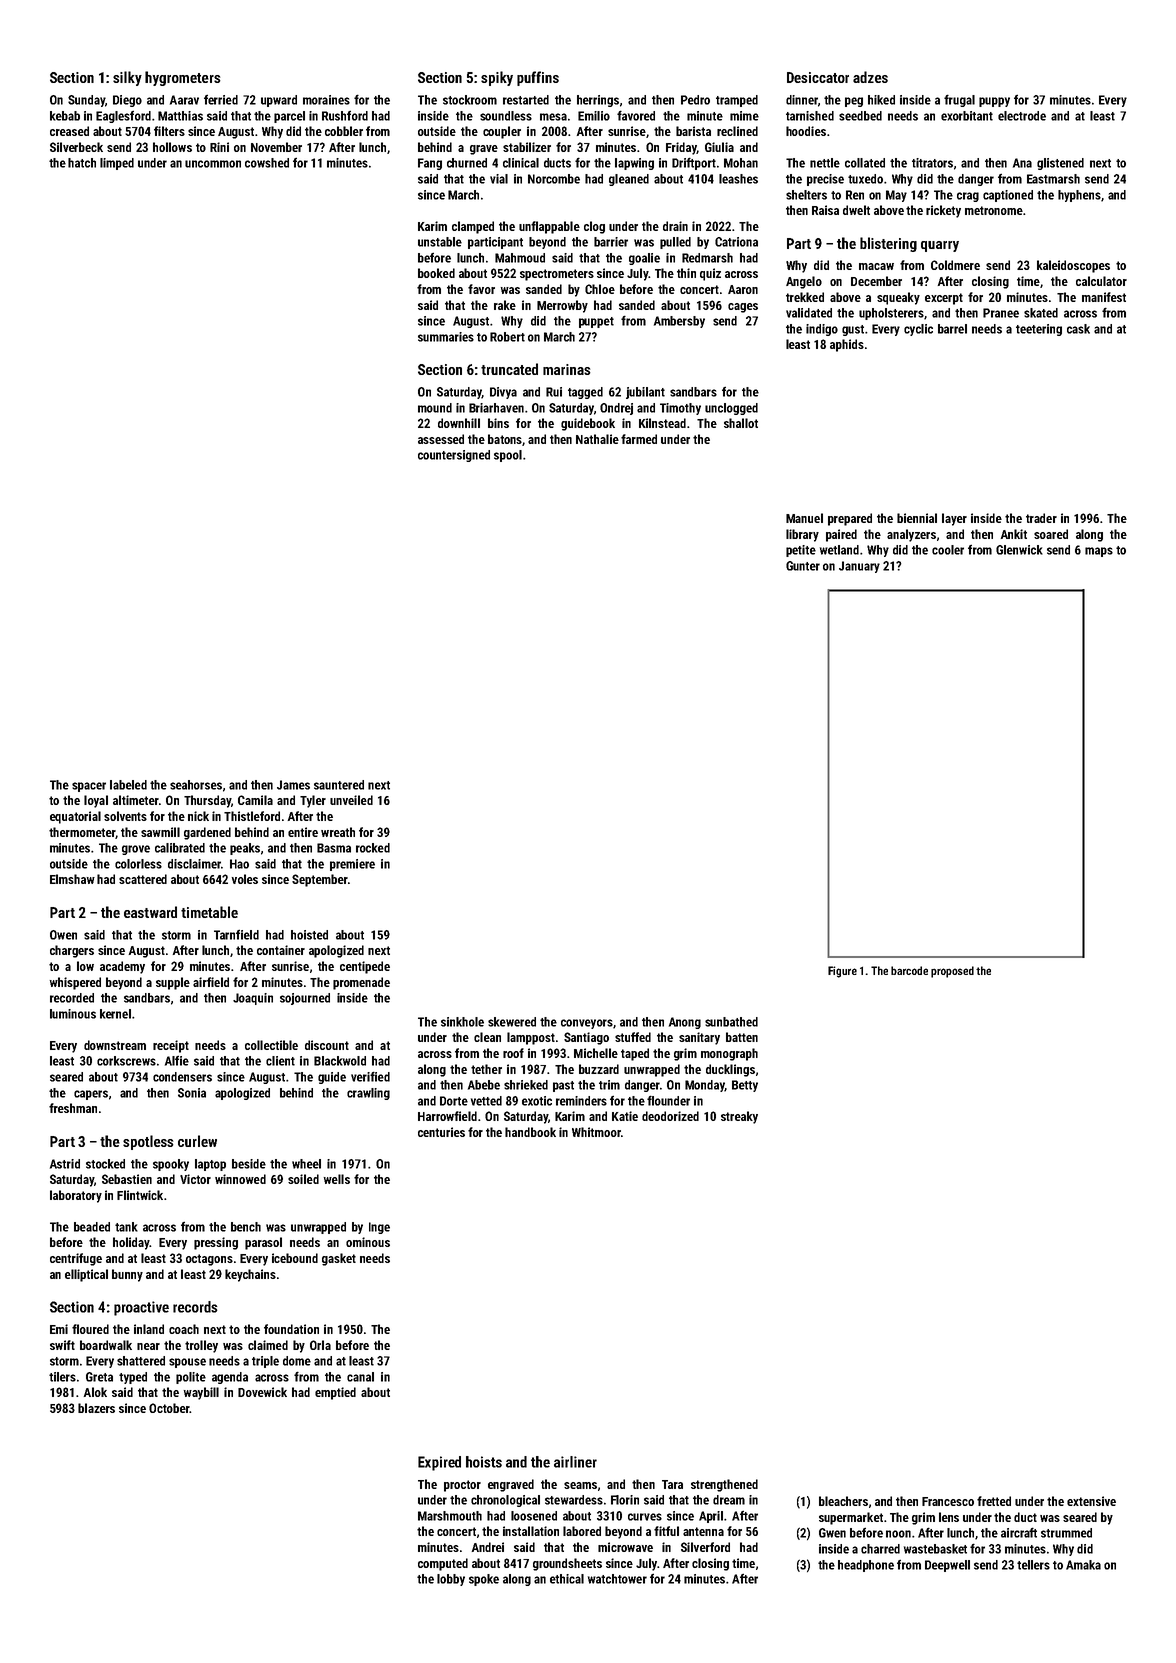 The height and width of the screenshot is (1663, 1176). Describe the element at coordinates (1083, 1565) in the screenshot. I see `Amaka` at that location.
